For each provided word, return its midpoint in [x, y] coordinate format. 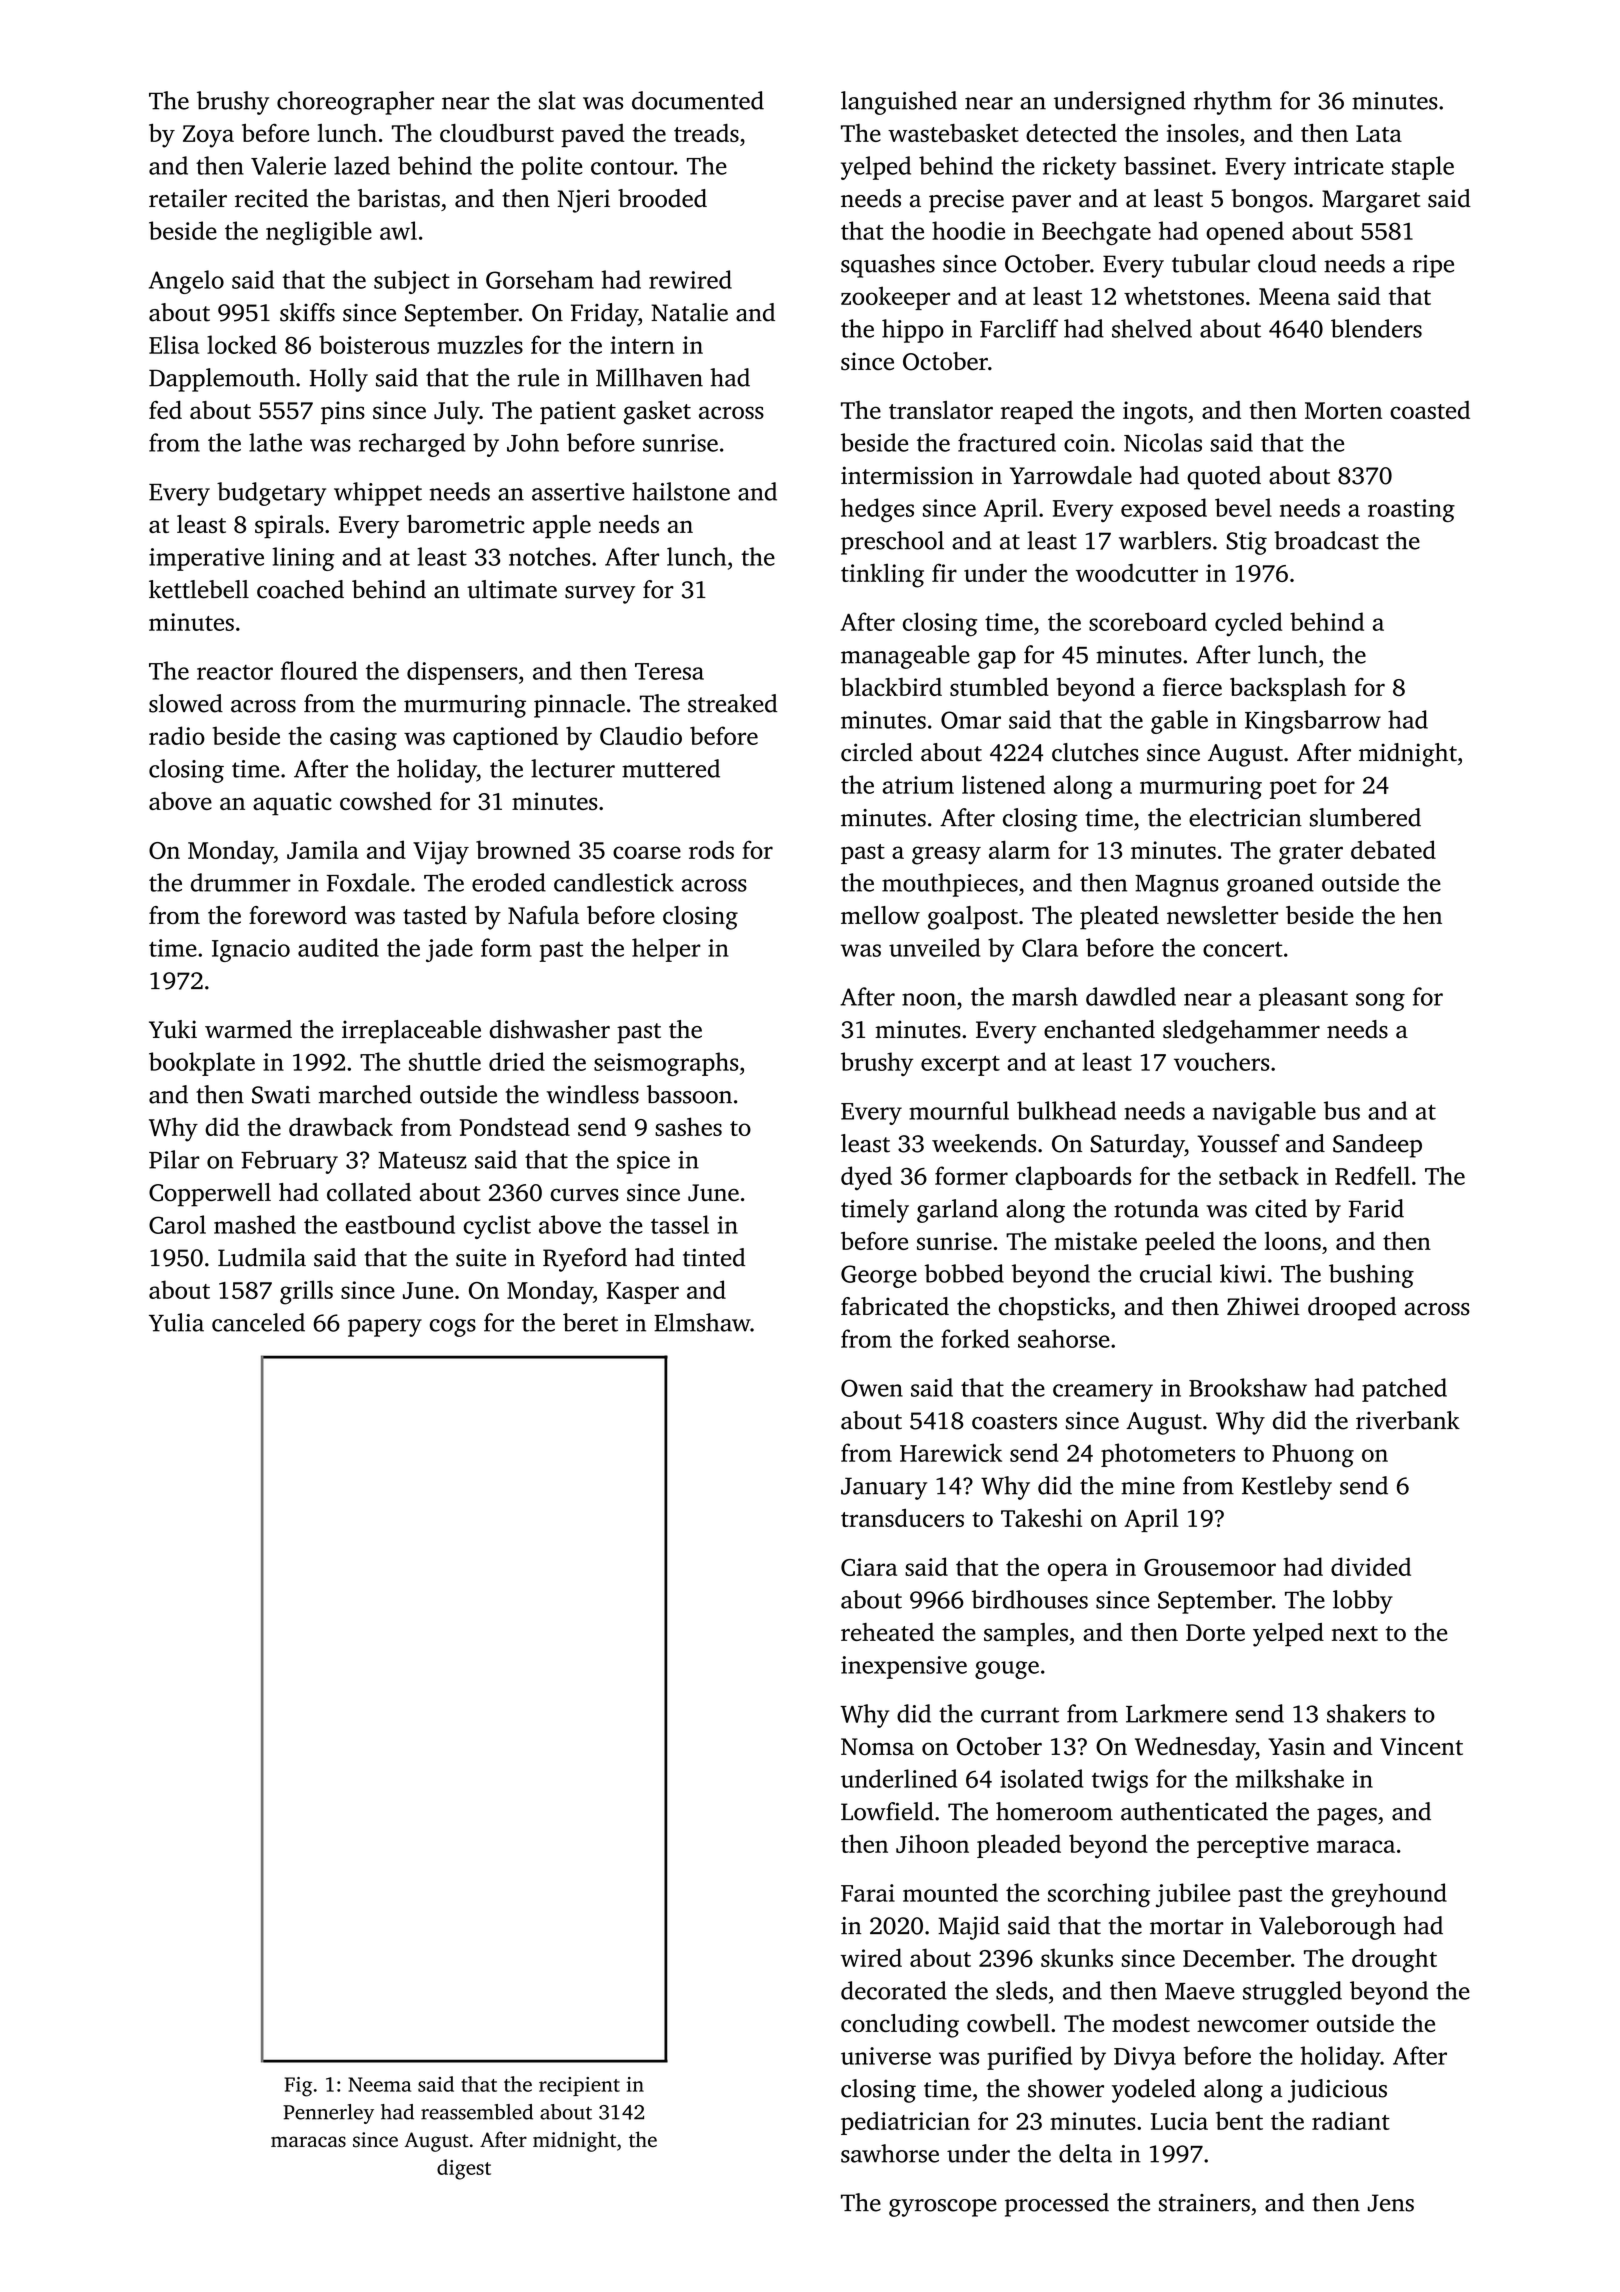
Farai [868, 1893]
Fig [298, 2087]
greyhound [1389, 1895]
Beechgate [1096, 233]
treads [706, 133]
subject [412, 282]
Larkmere [1176, 1713]
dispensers [462, 673]
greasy [946, 855]
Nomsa [877, 1747]
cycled [1248, 624]
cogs [453, 1328]
